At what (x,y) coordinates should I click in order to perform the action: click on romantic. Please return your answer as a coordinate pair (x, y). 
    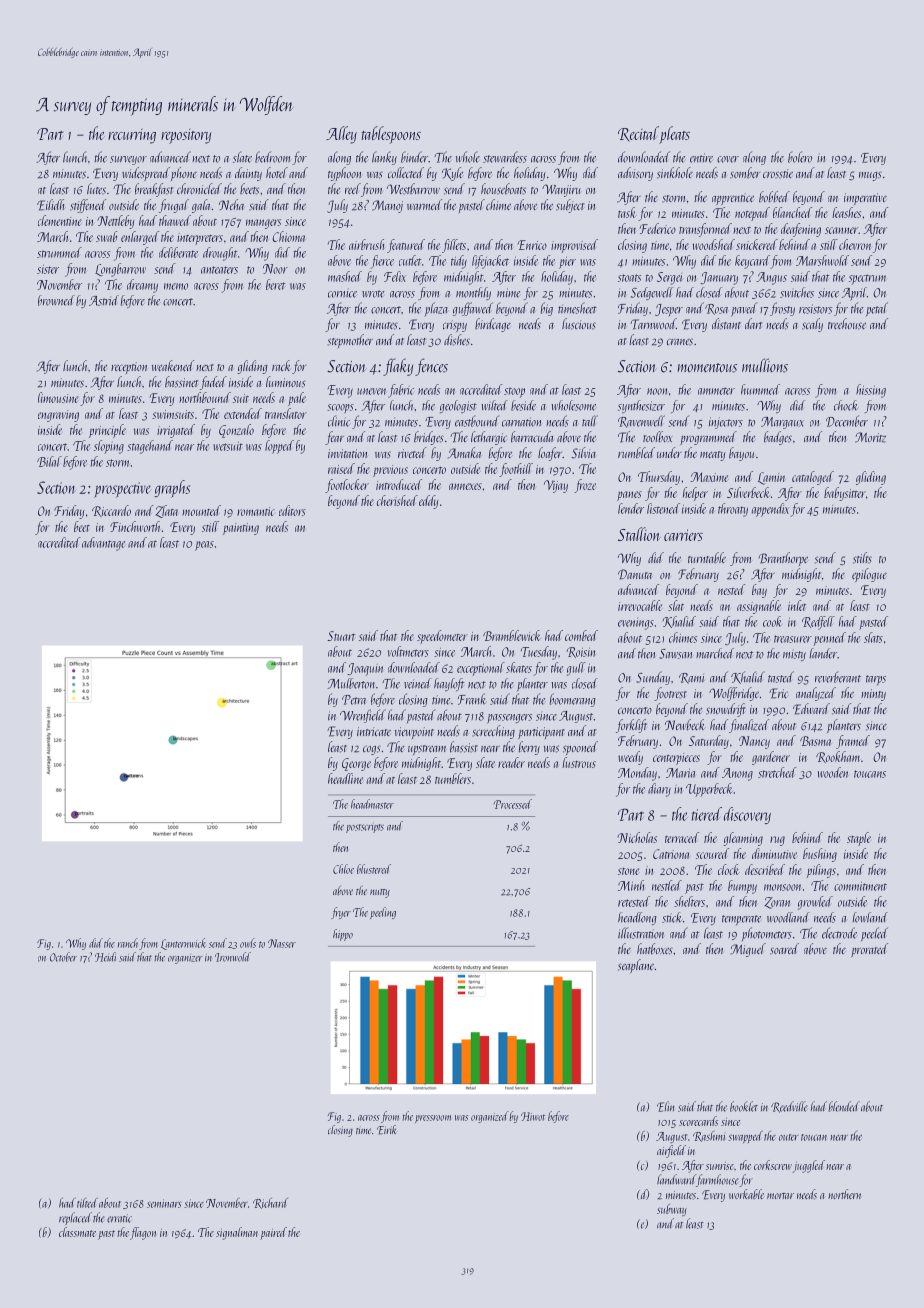
    Looking at the image, I should click on (256, 511).
